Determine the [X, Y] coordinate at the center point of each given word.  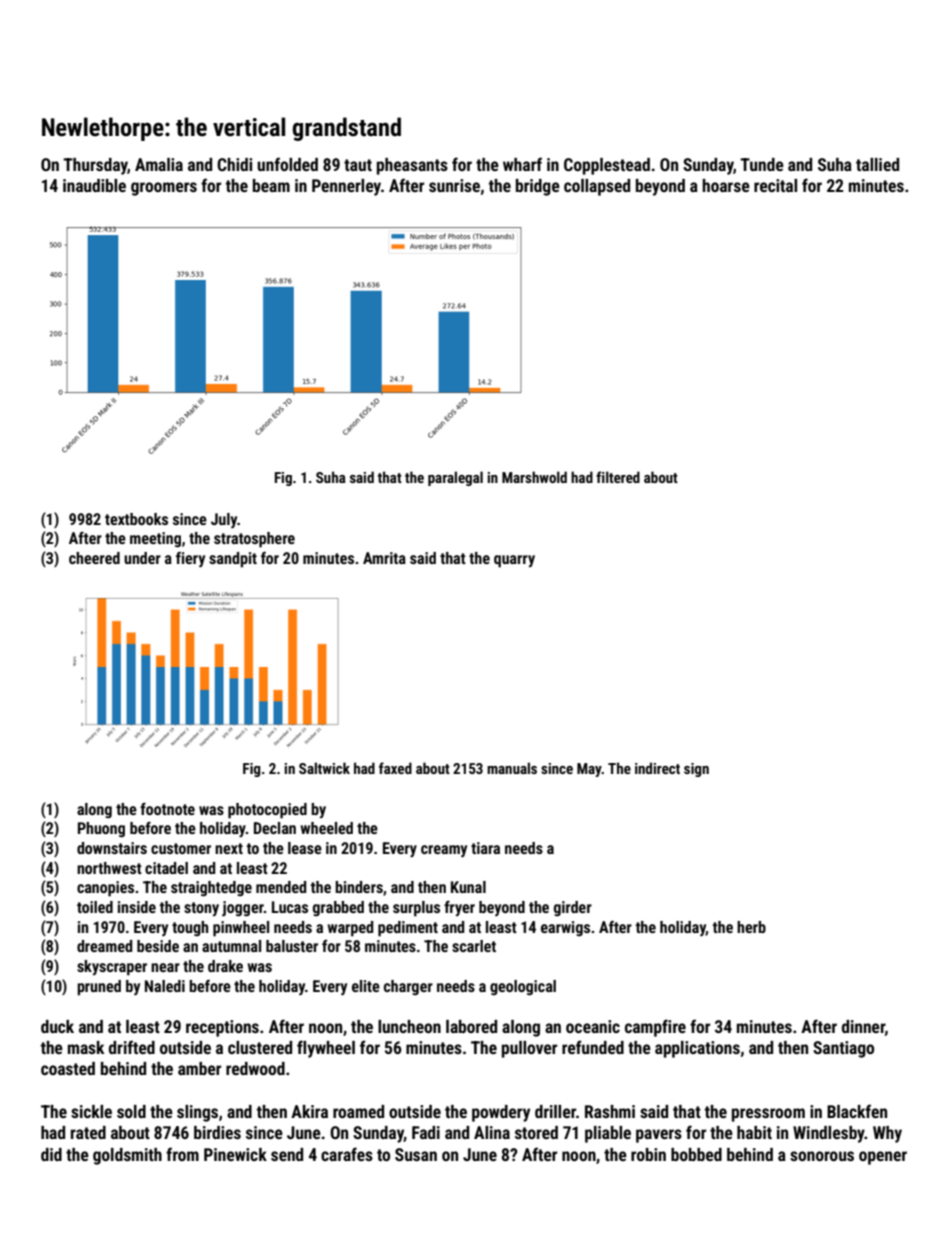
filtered [618, 477]
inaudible [94, 185]
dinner [863, 1026]
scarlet [474, 946]
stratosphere [254, 540]
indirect [657, 768]
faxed [395, 768]
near [165, 967]
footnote [167, 808]
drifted [132, 1047]
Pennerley [346, 187]
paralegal [455, 478]
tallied [877, 164]
